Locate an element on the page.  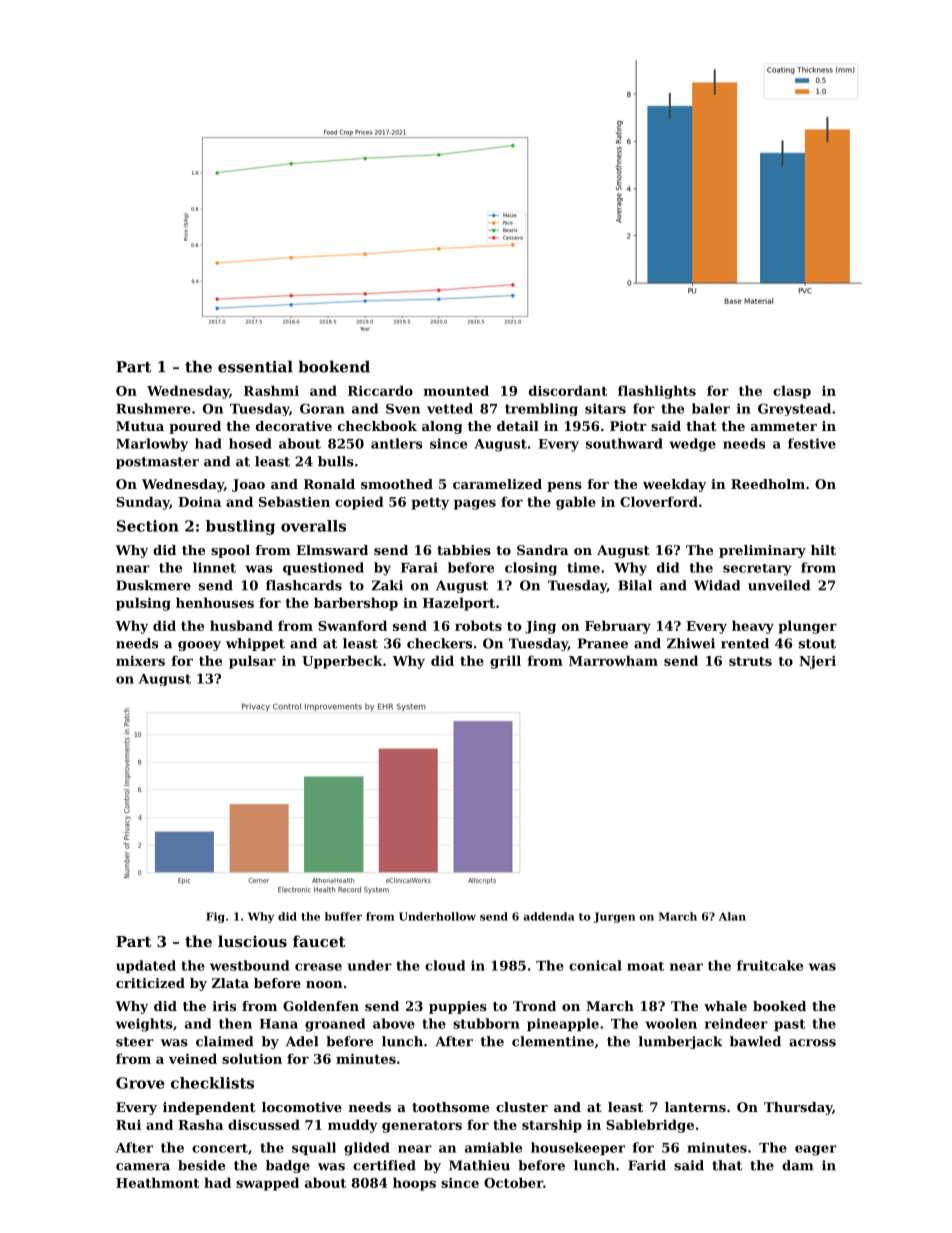
petty is located at coordinates (430, 503).
